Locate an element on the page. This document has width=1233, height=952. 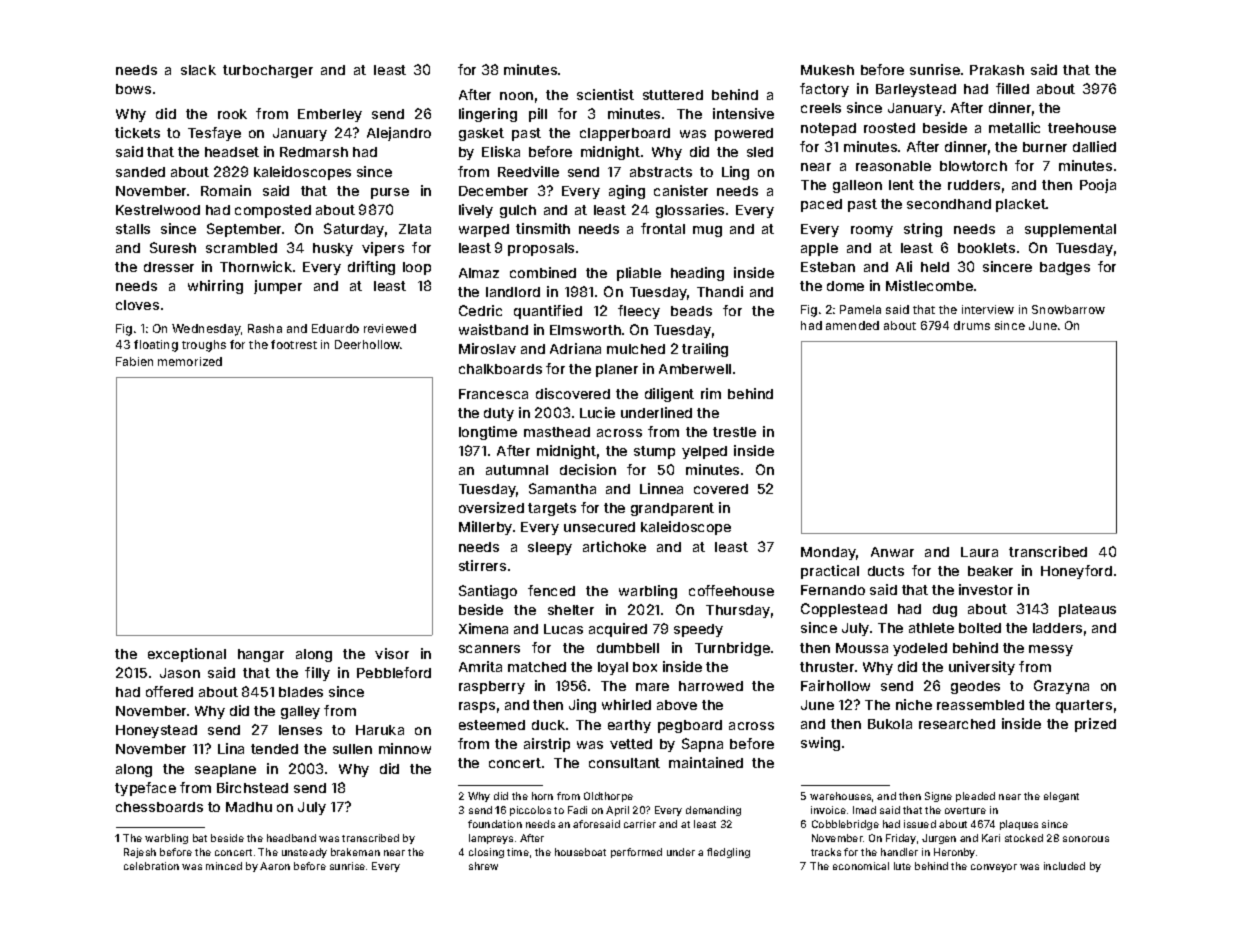
drums is located at coordinates (972, 325).
